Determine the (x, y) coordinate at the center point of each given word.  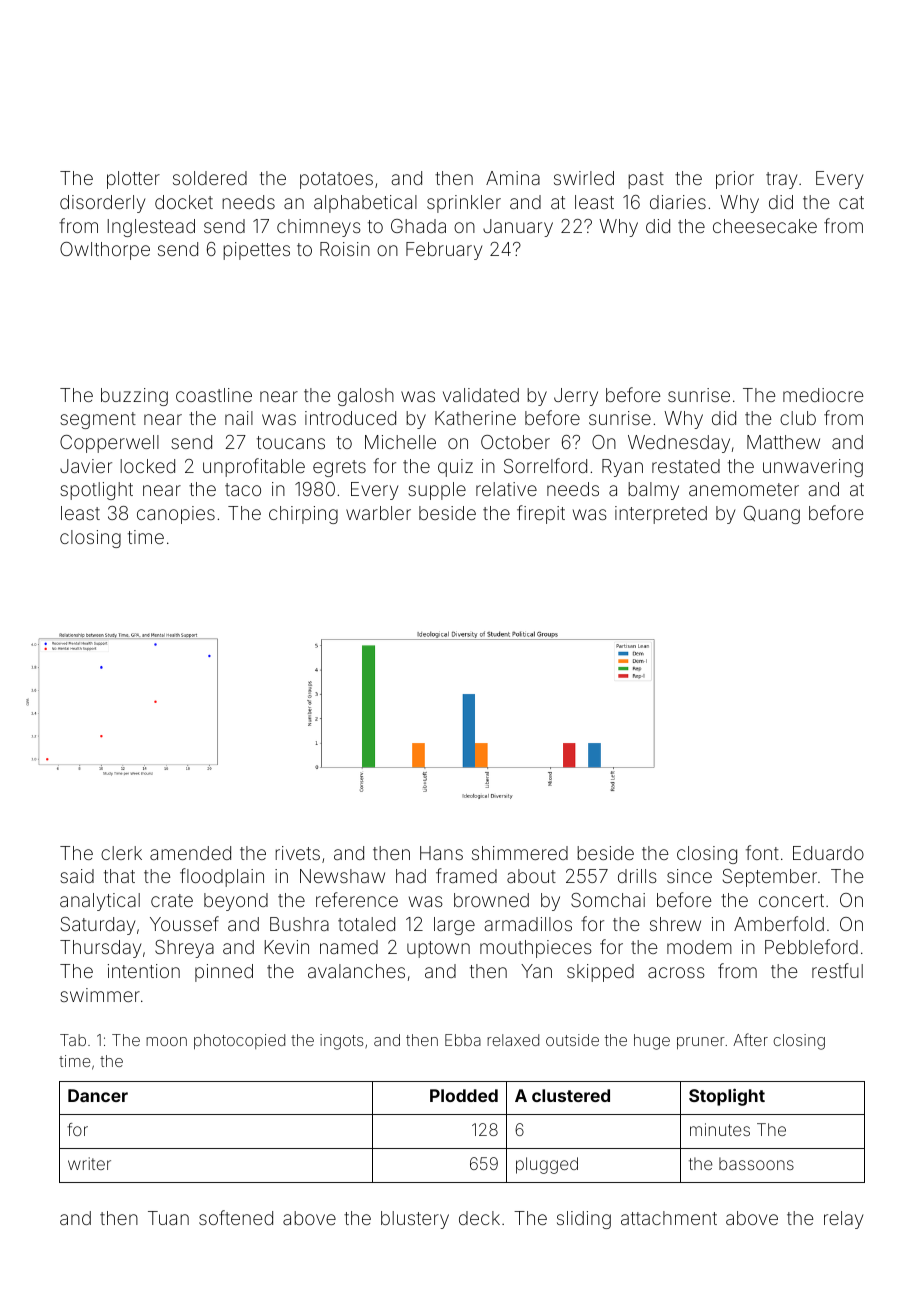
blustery (415, 1220)
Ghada (418, 226)
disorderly (102, 204)
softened (236, 1217)
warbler (378, 513)
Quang (772, 515)
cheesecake (765, 226)
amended (190, 853)
